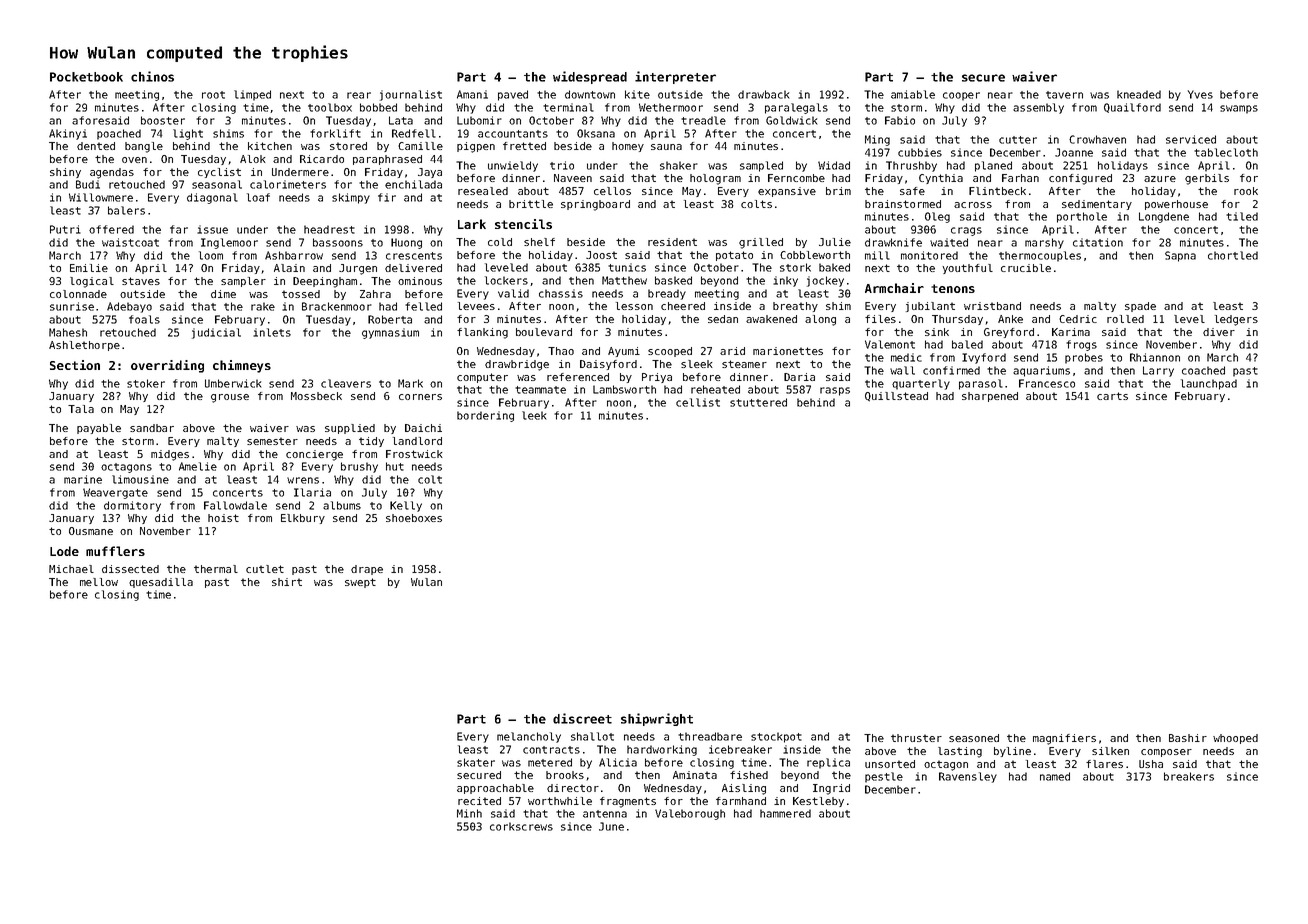 The width and height of the screenshot is (1308, 924). What do you see at coordinates (749, 775) in the screenshot?
I see `fished` at bounding box center [749, 775].
